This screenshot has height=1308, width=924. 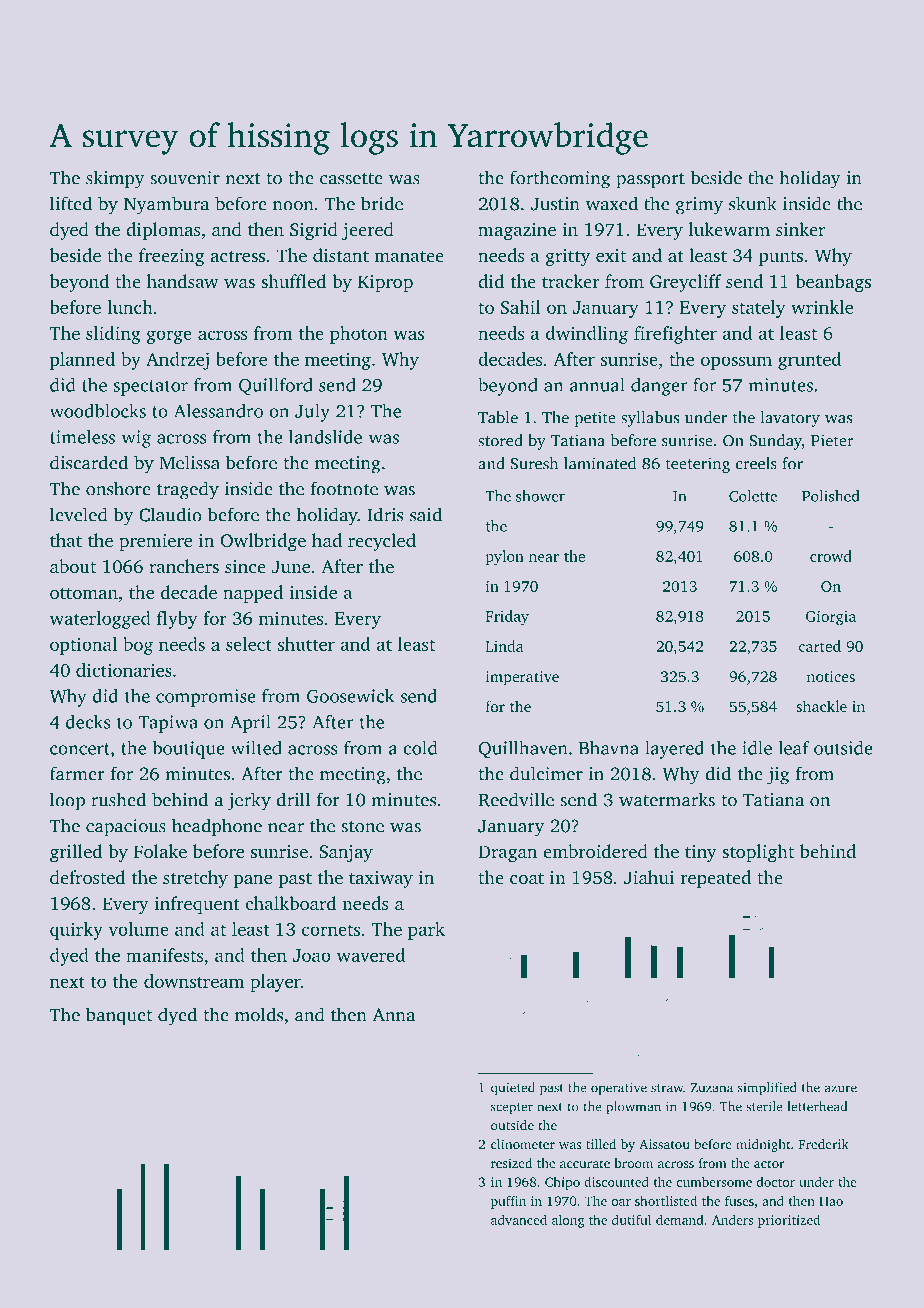 I want to click on Owlbridge, so click(x=263, y=542).
